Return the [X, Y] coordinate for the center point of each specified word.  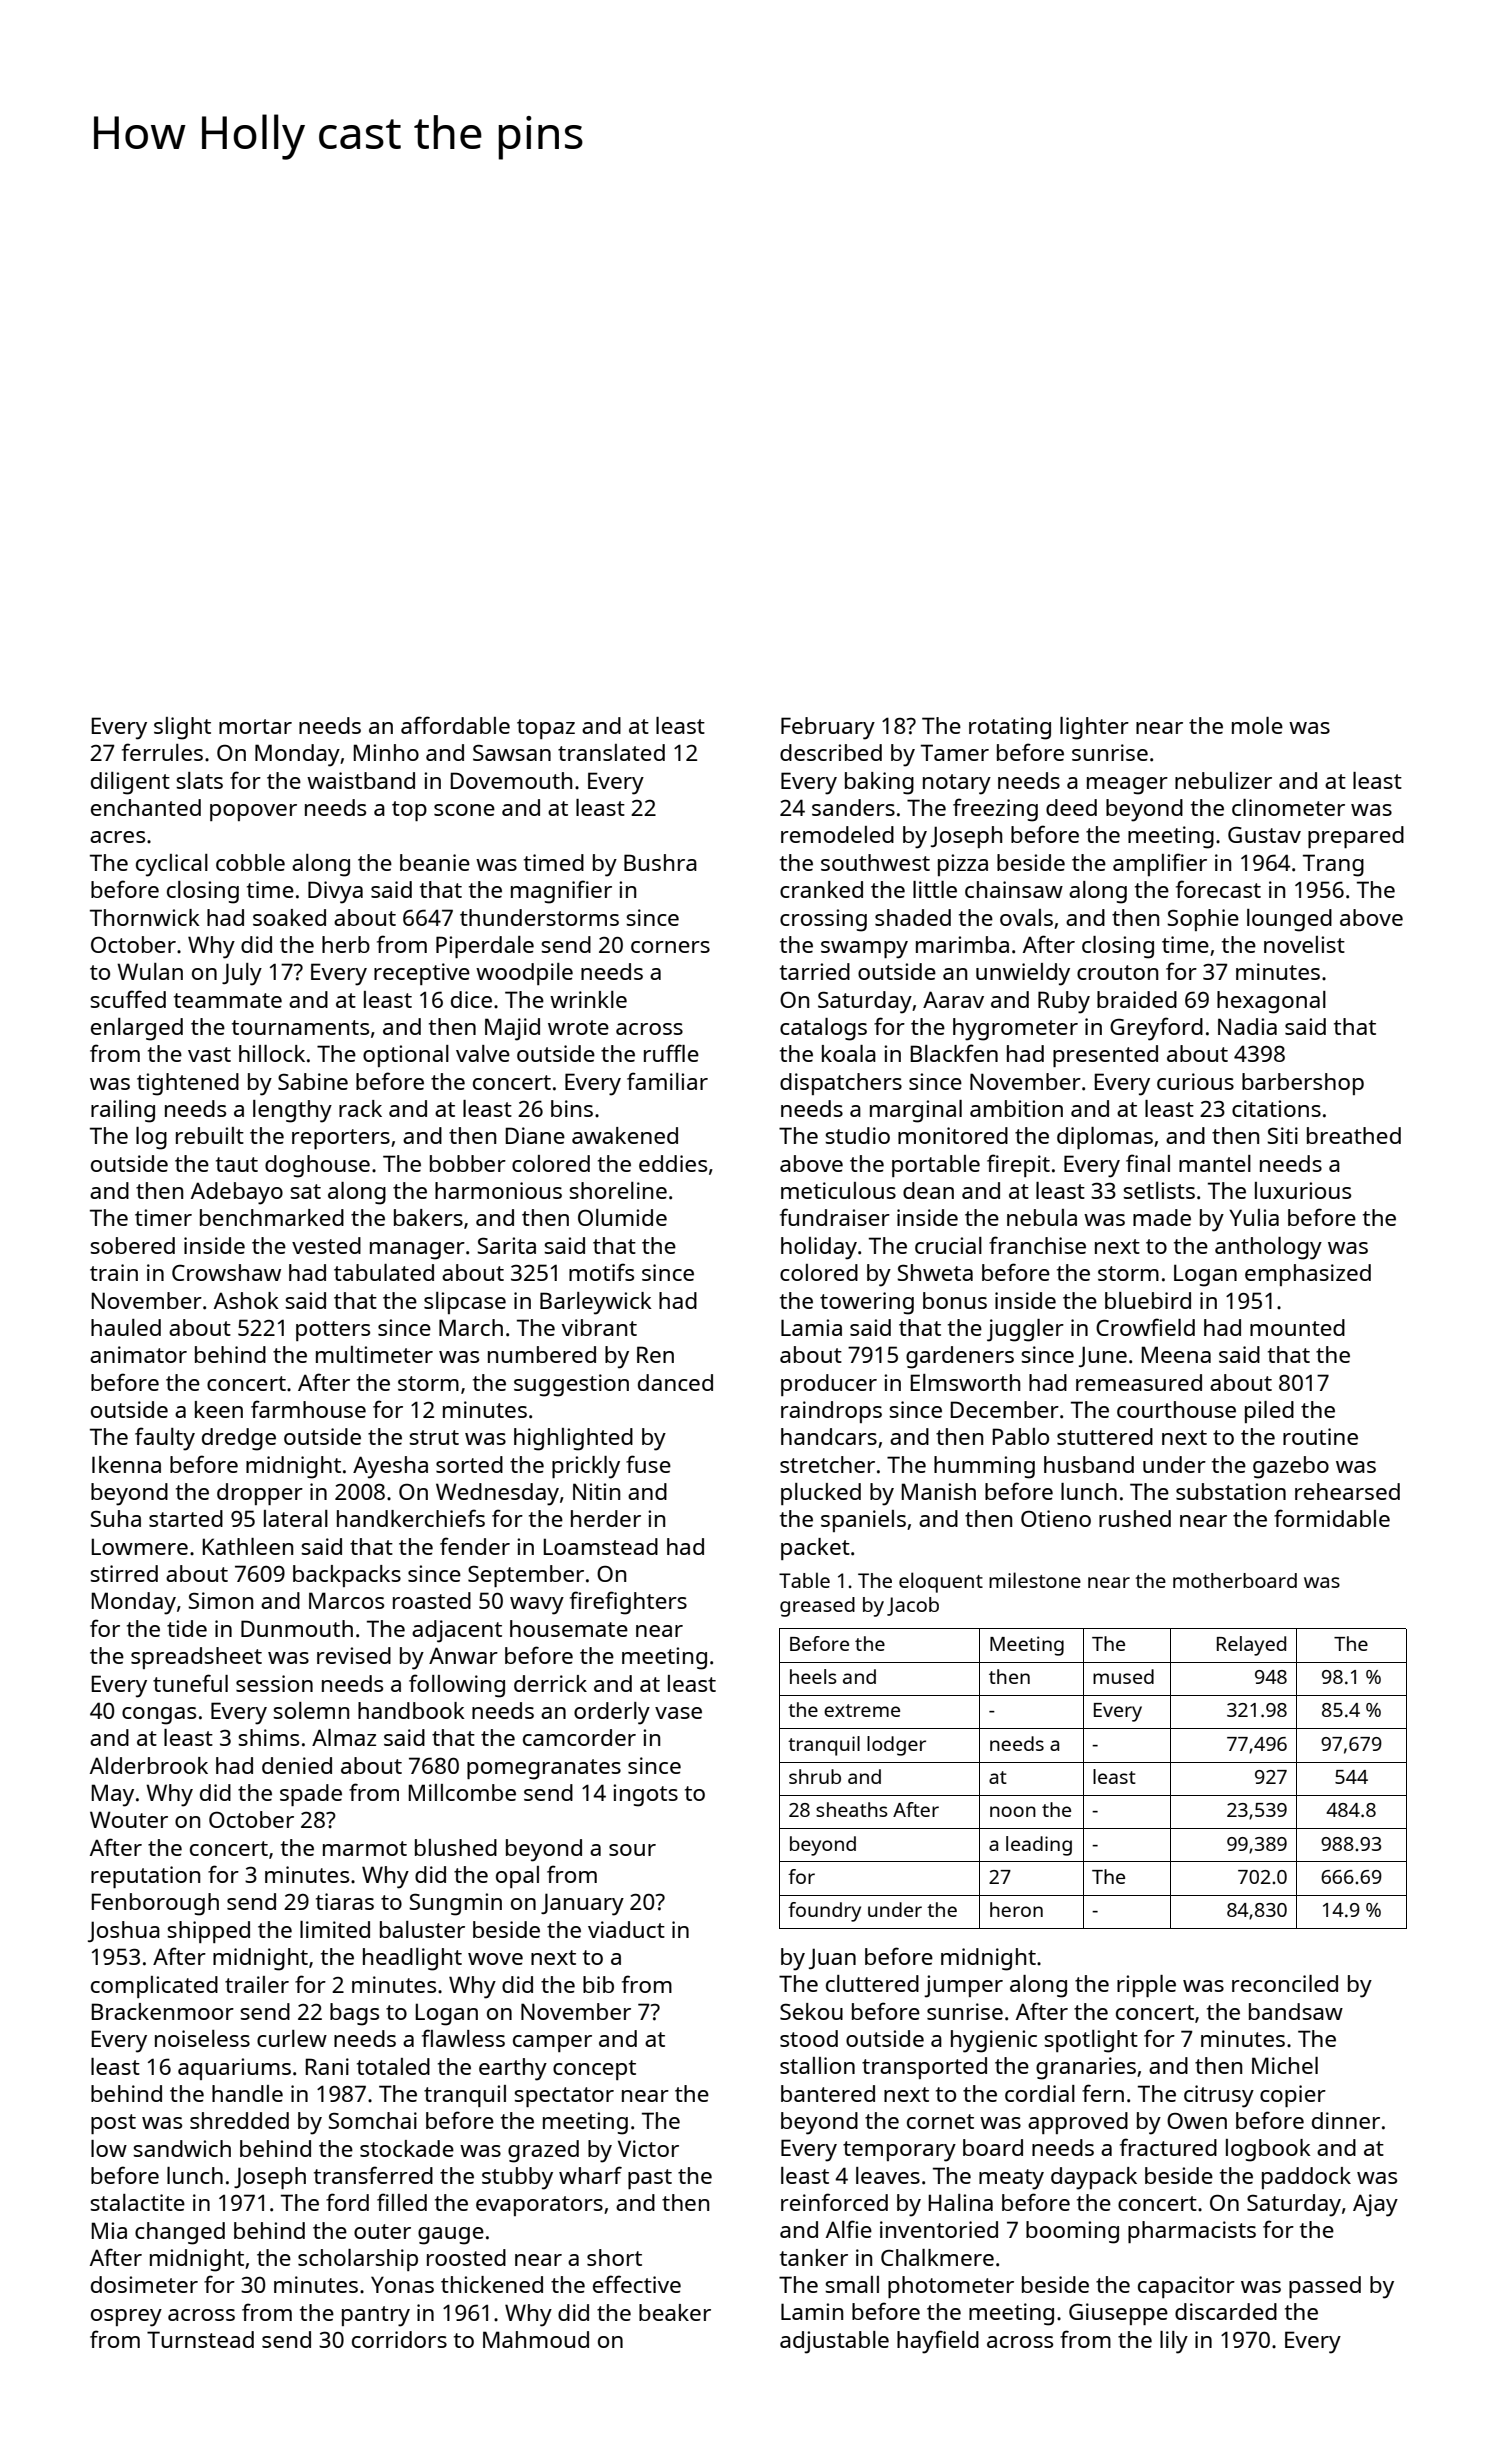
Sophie [1203, 920]
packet [815, 1549]
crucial [948, 1245]
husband [1089, 1464]
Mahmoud [536, 2339]
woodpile [524, 974]
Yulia [1254, 1217]
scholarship [358, 2260]
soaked [289, 917]
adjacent [457, 1631]
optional [406, 1056]
